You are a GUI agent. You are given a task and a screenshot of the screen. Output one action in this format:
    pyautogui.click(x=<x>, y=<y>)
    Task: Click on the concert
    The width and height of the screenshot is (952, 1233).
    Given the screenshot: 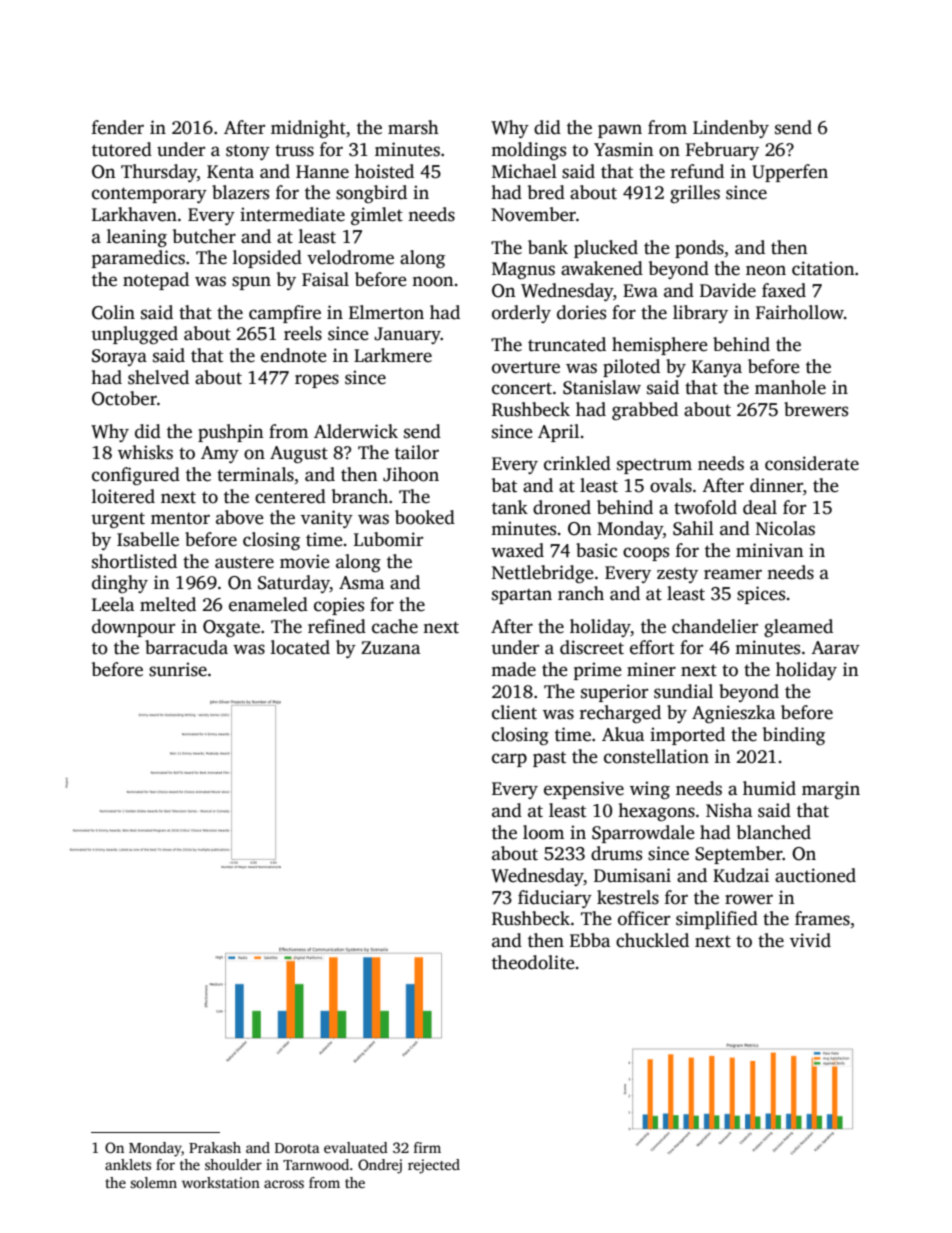 What is the action you would take?
    pyautogui.click(x=522, y=388)
